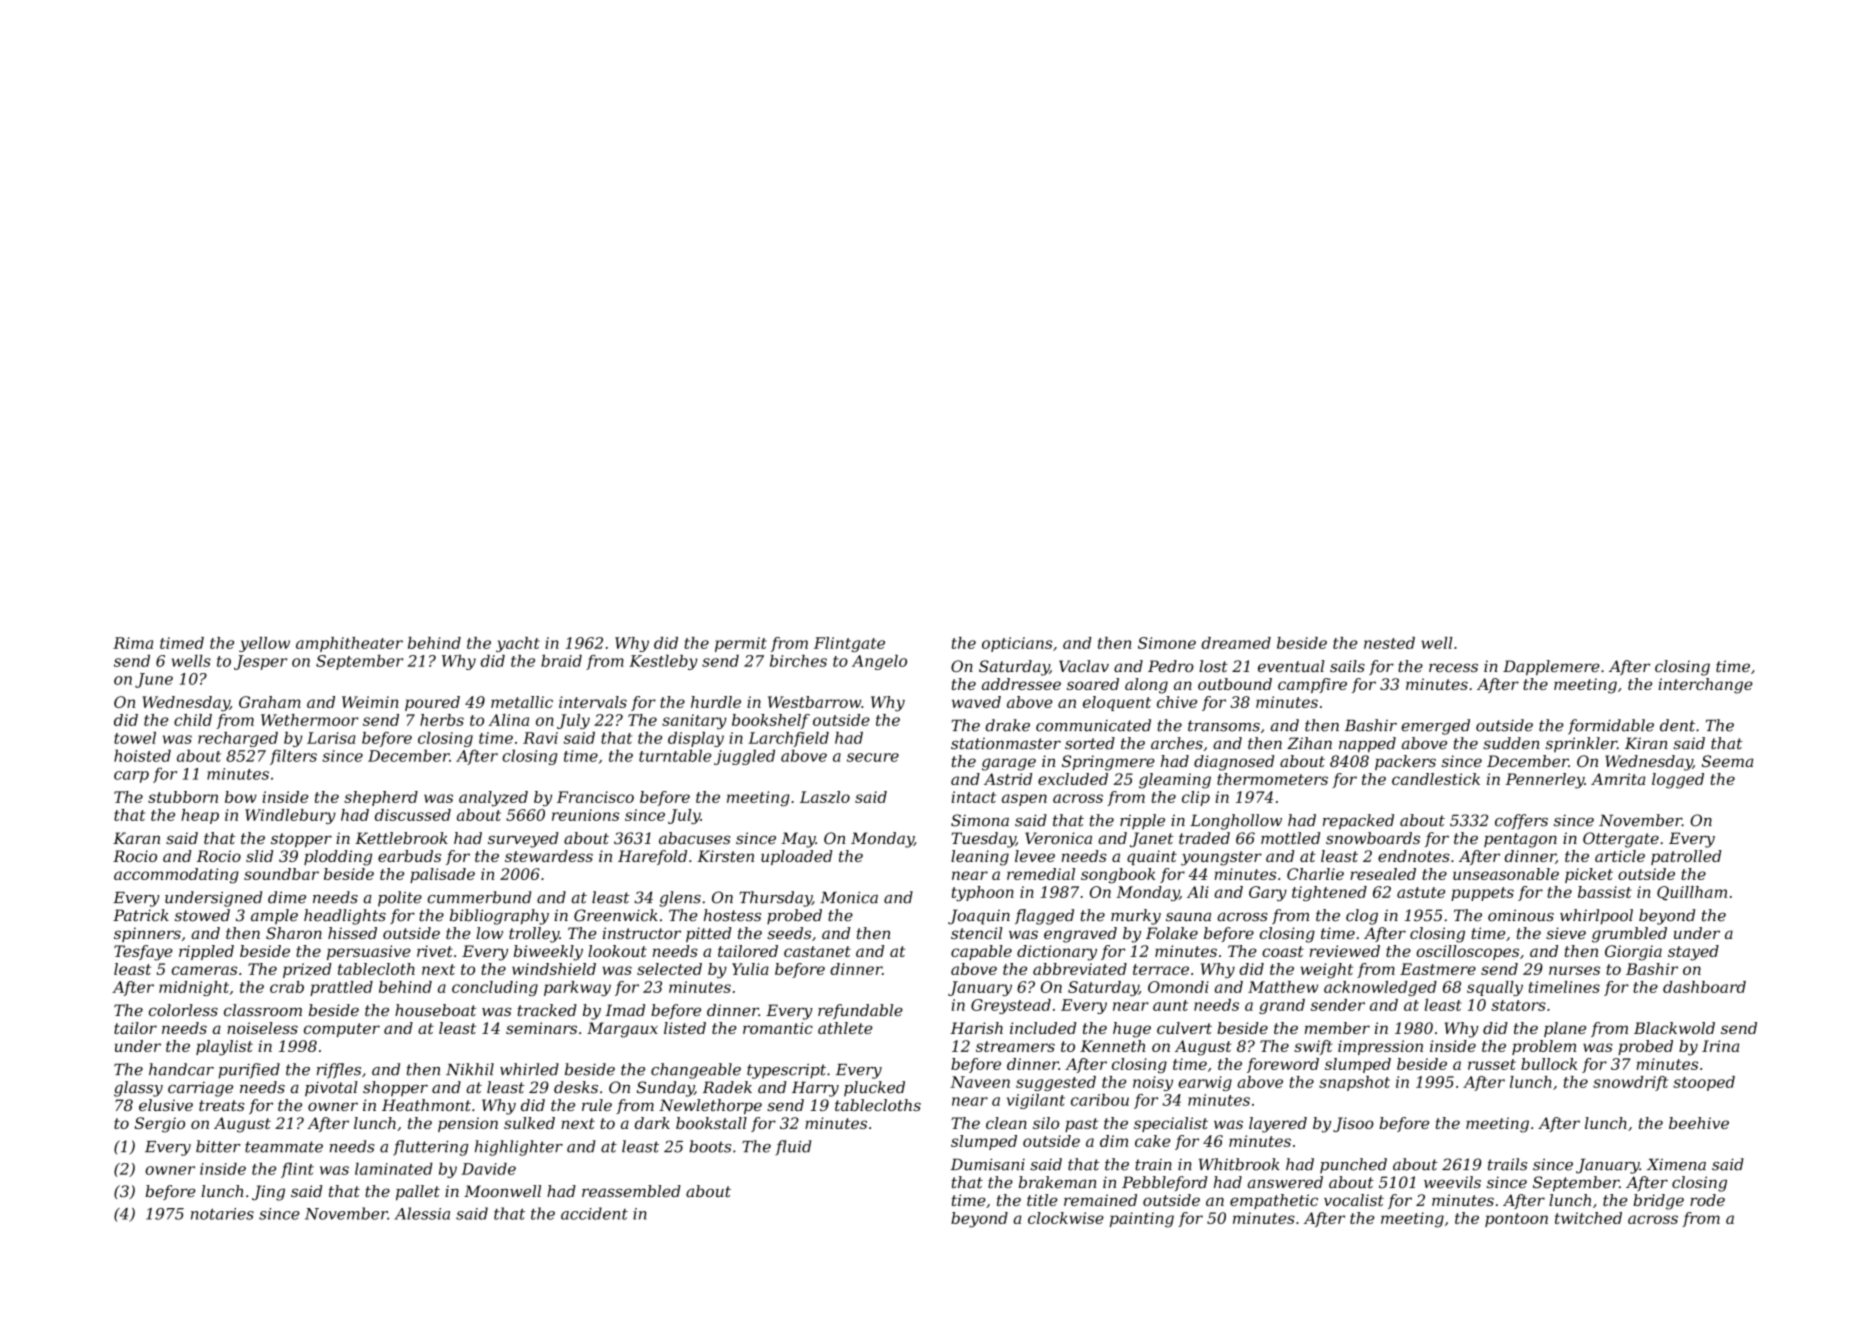  What do you see at coordinates (1618, 779) in the screenshot?
I see `Amrita` at bounding box center [1618, 779].
